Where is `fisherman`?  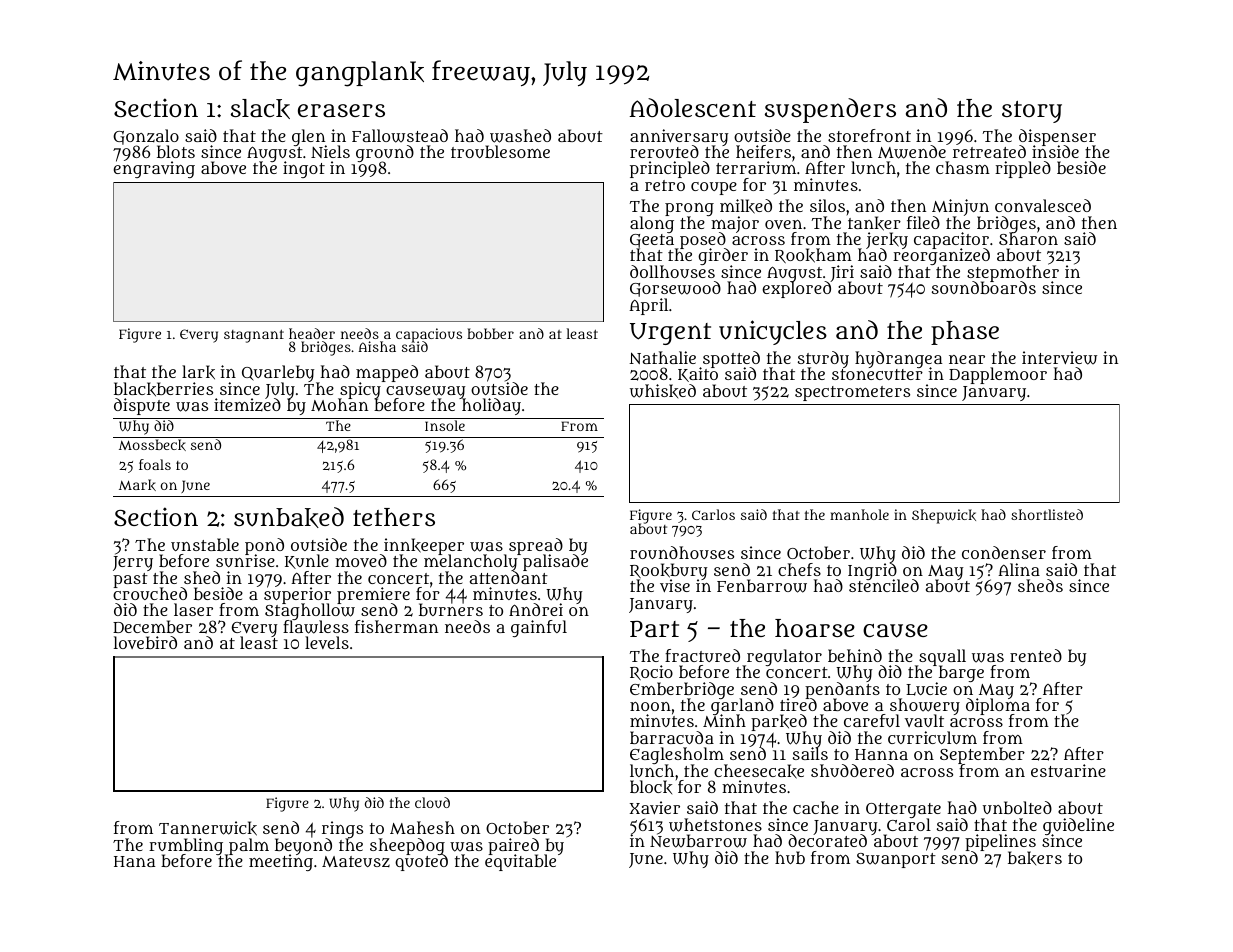 fisherman is located at coordinates (396, 626).
